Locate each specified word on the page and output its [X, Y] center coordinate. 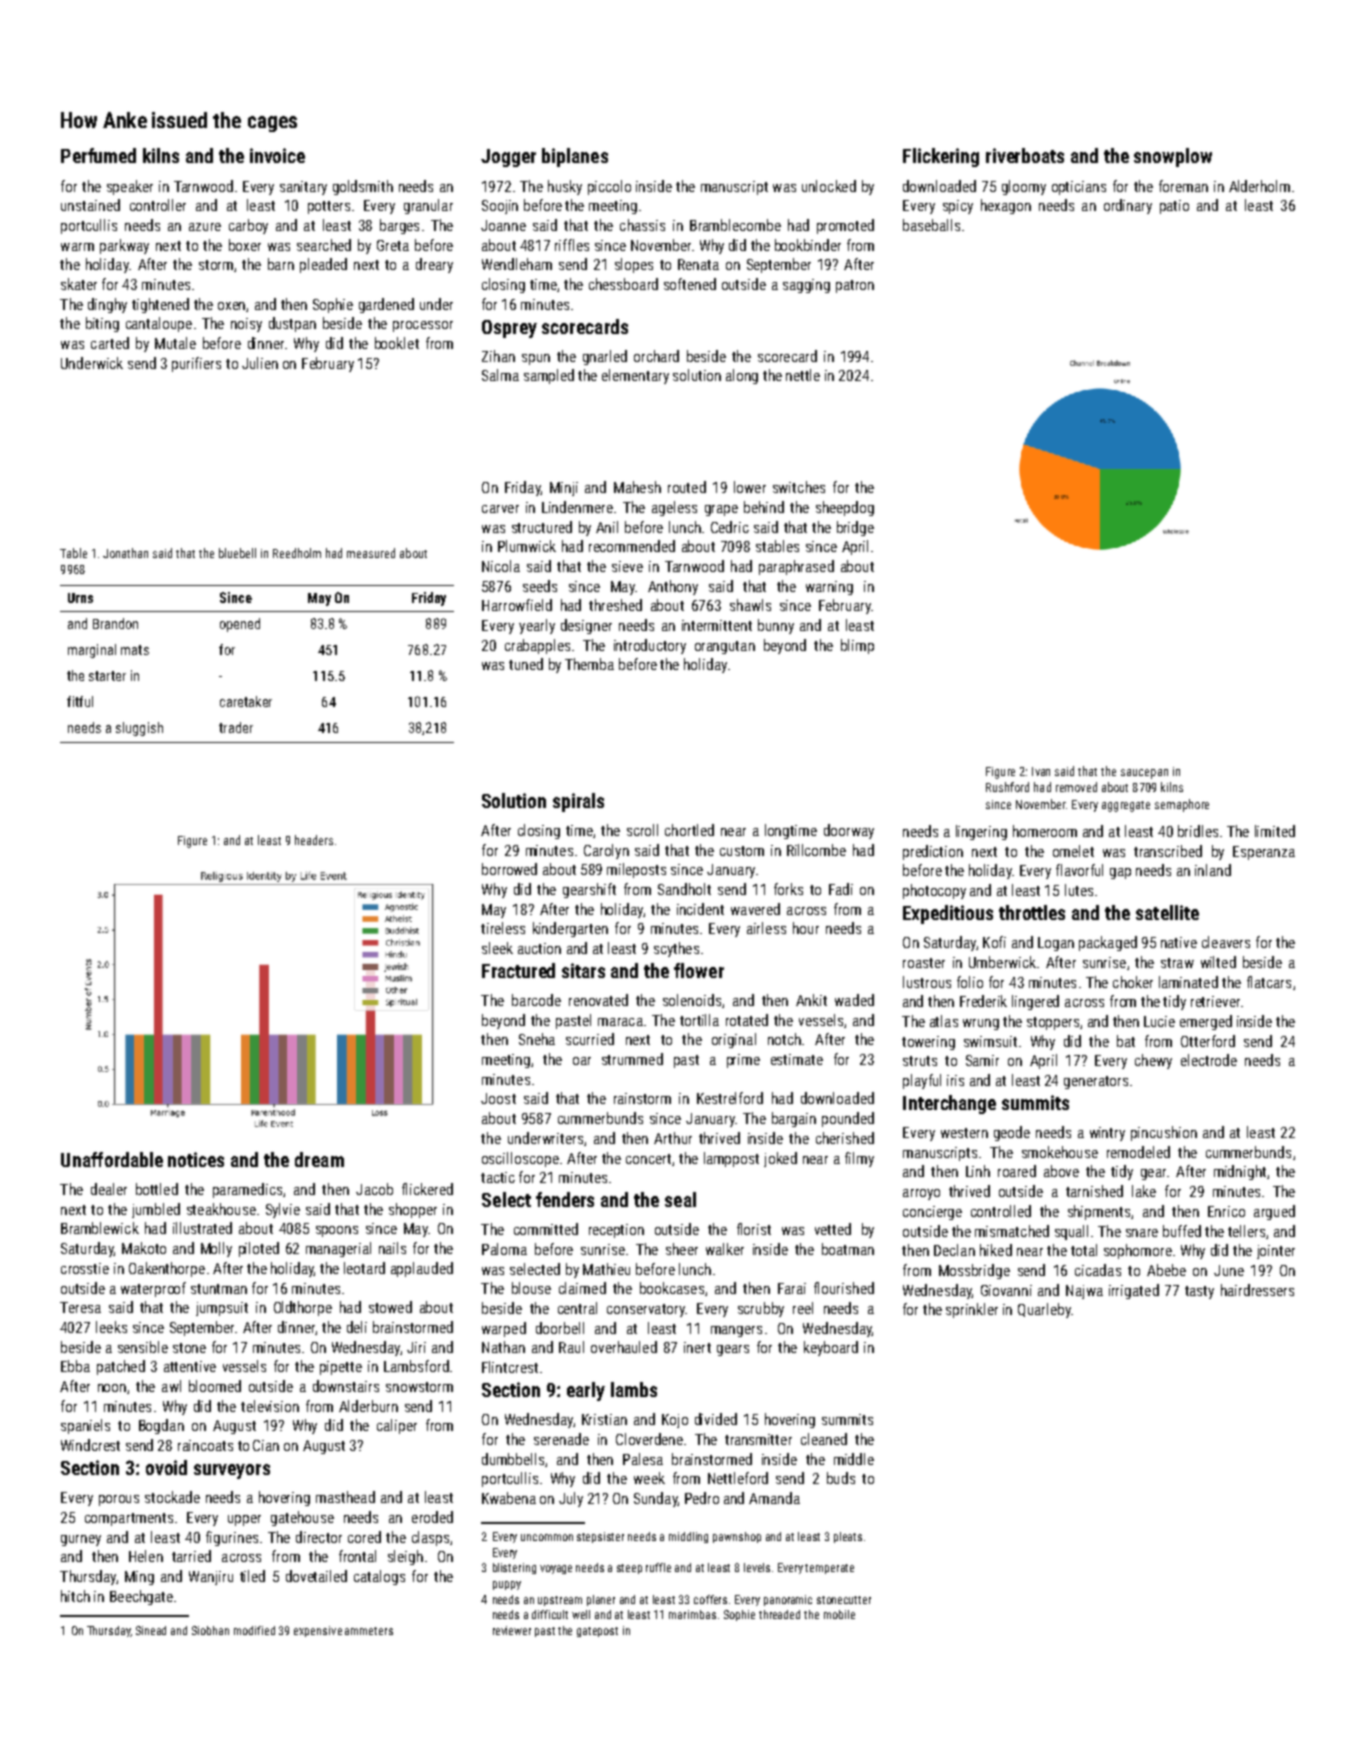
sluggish [139, 729]
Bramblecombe [735, 225]
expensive [318, 1631]
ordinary [1128, 206]
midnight [1240, 1172]
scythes [676, 949]
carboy [248, 226]
